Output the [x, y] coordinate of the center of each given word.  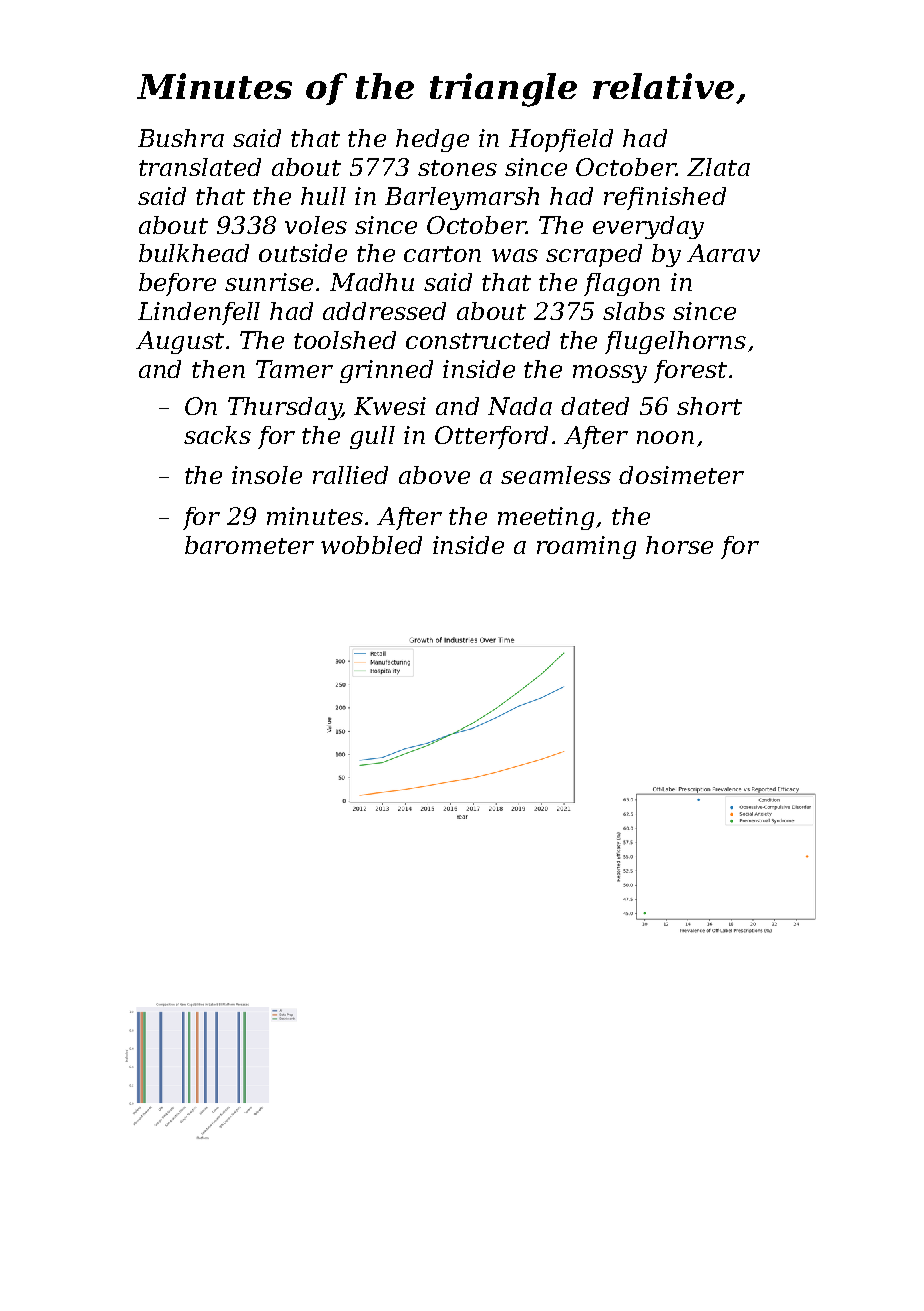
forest [690, 371]
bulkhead [194, 253]
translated [200, 167]
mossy [610, 374]
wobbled [371, 545]
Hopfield [561, 140]
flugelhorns [675, 342]
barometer [249, 545]
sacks [217, 435]
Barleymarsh [462, 198]
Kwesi [390, 406]
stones [457, 168]
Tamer [294, 369]
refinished [665, 198]
